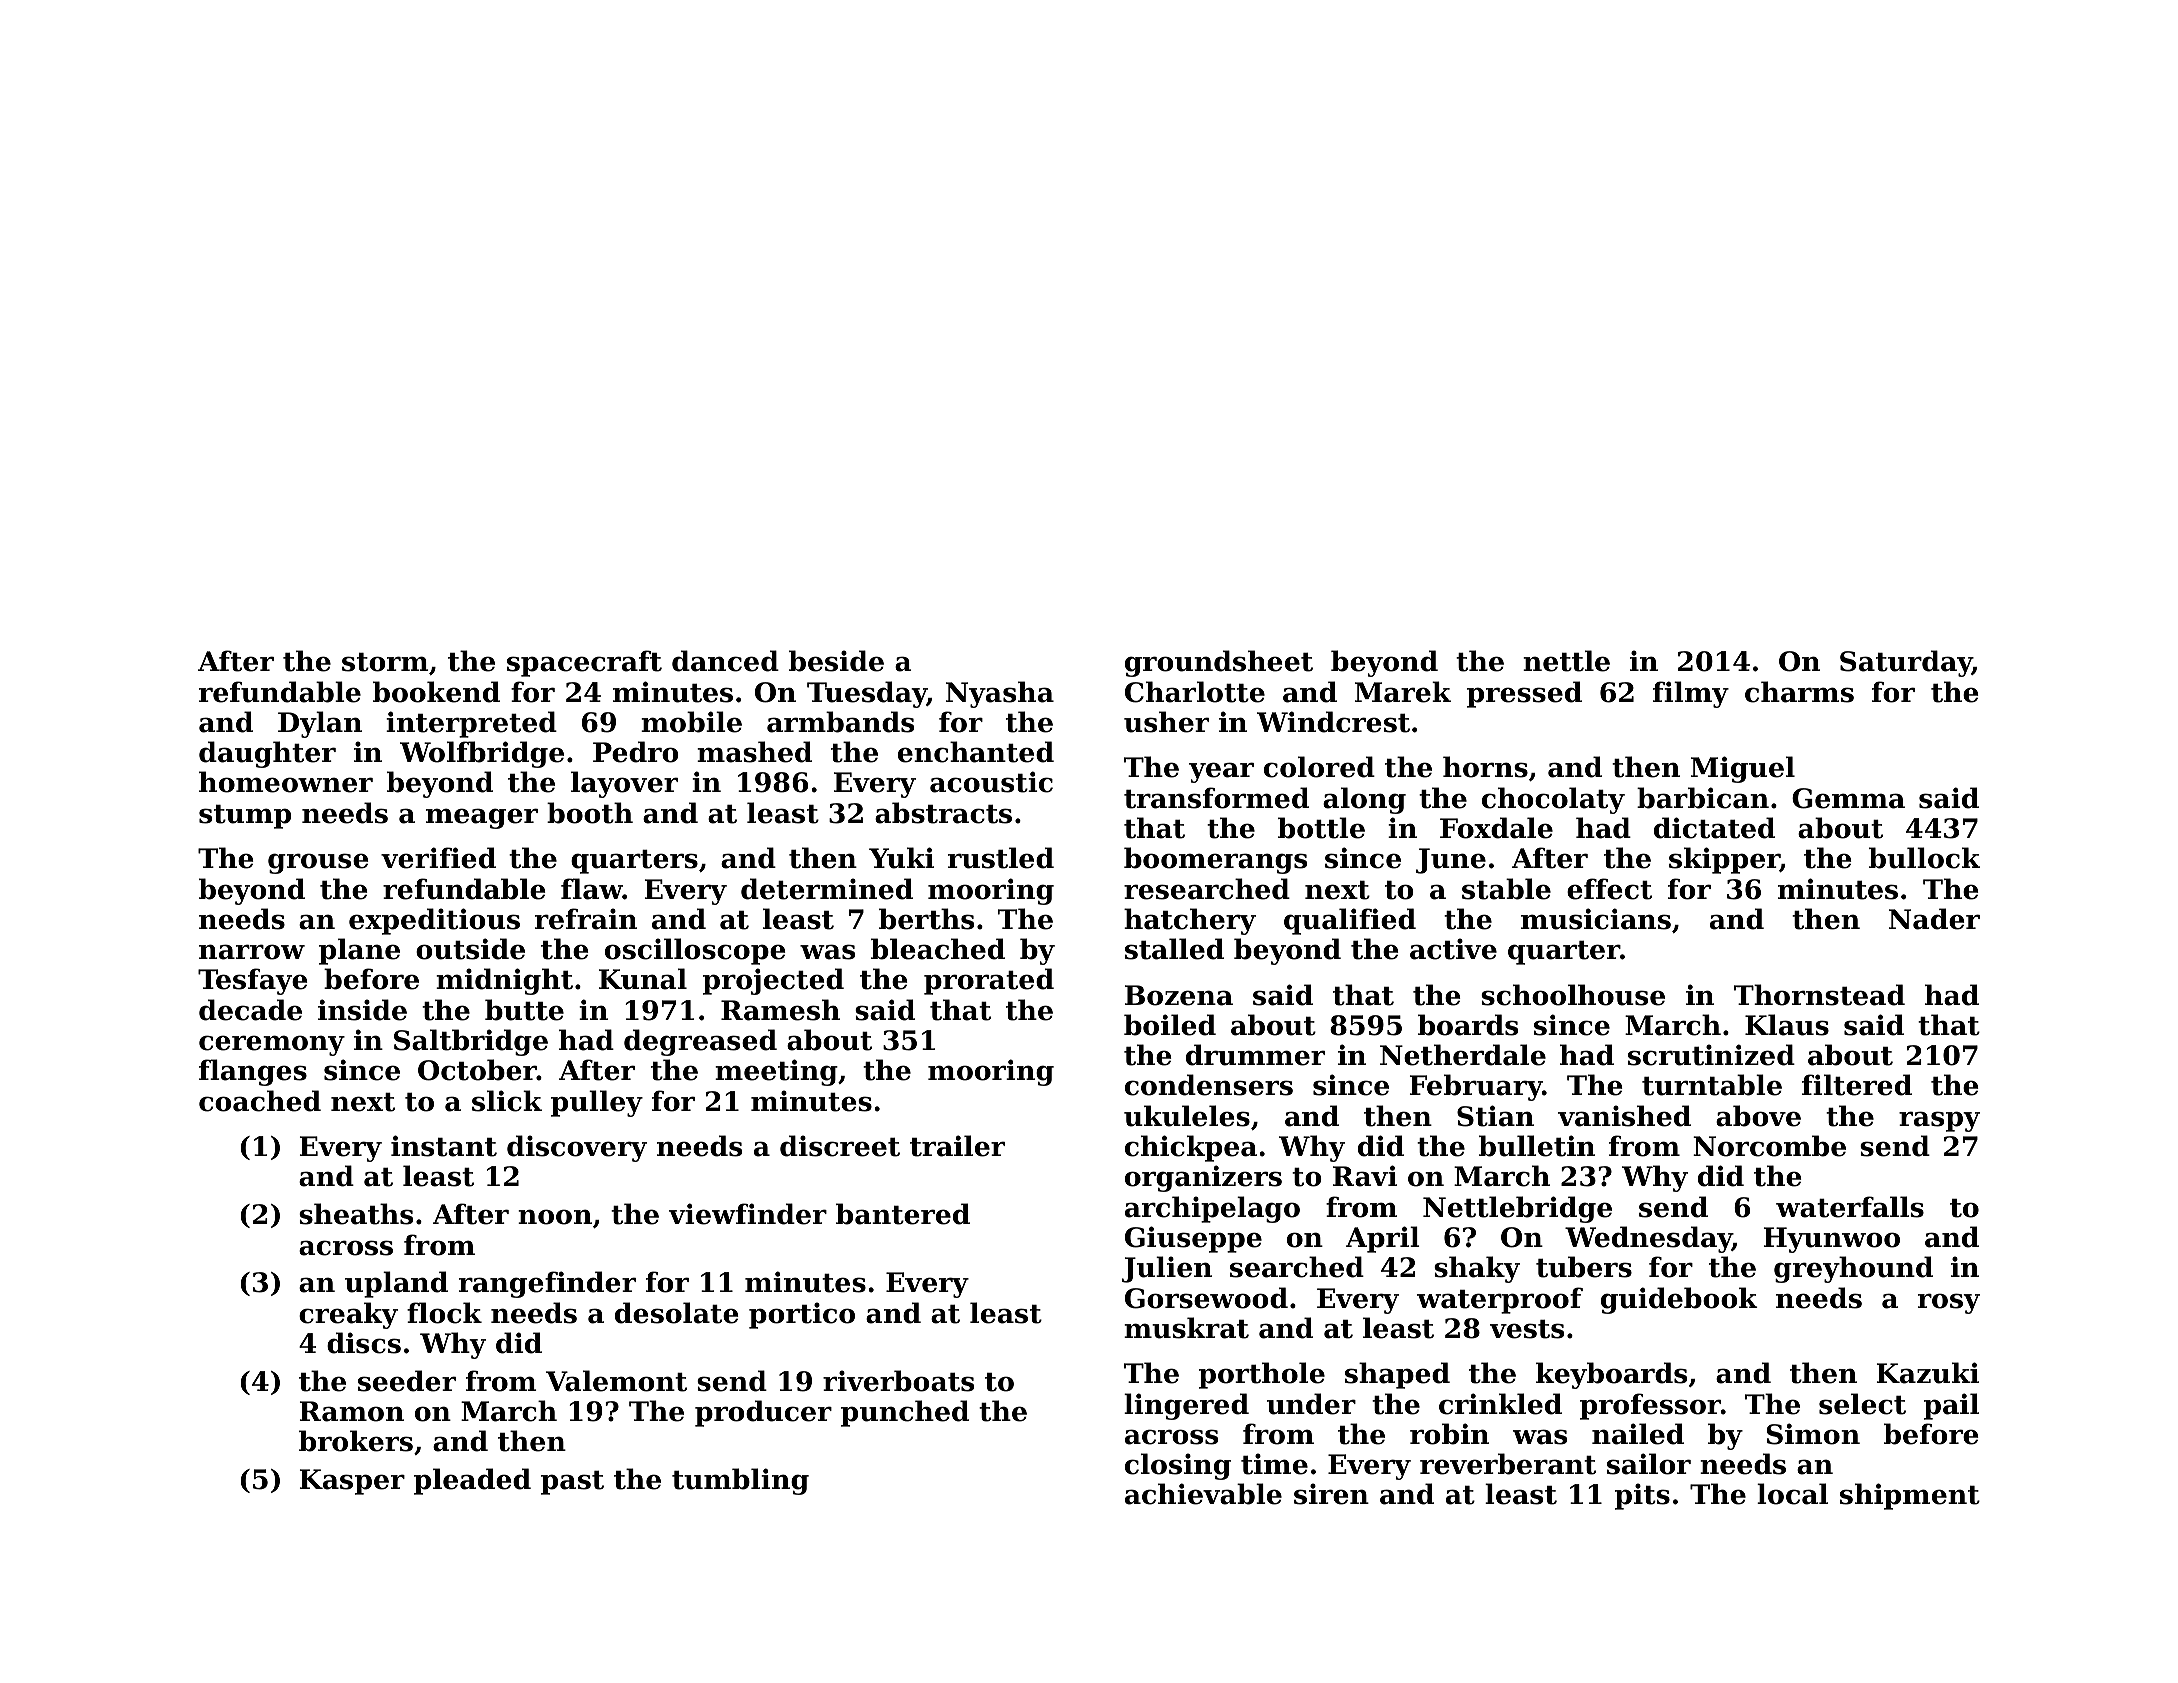 This page has width=2178, height=1683. I want to click on Simon, so click(1813, 1434).
